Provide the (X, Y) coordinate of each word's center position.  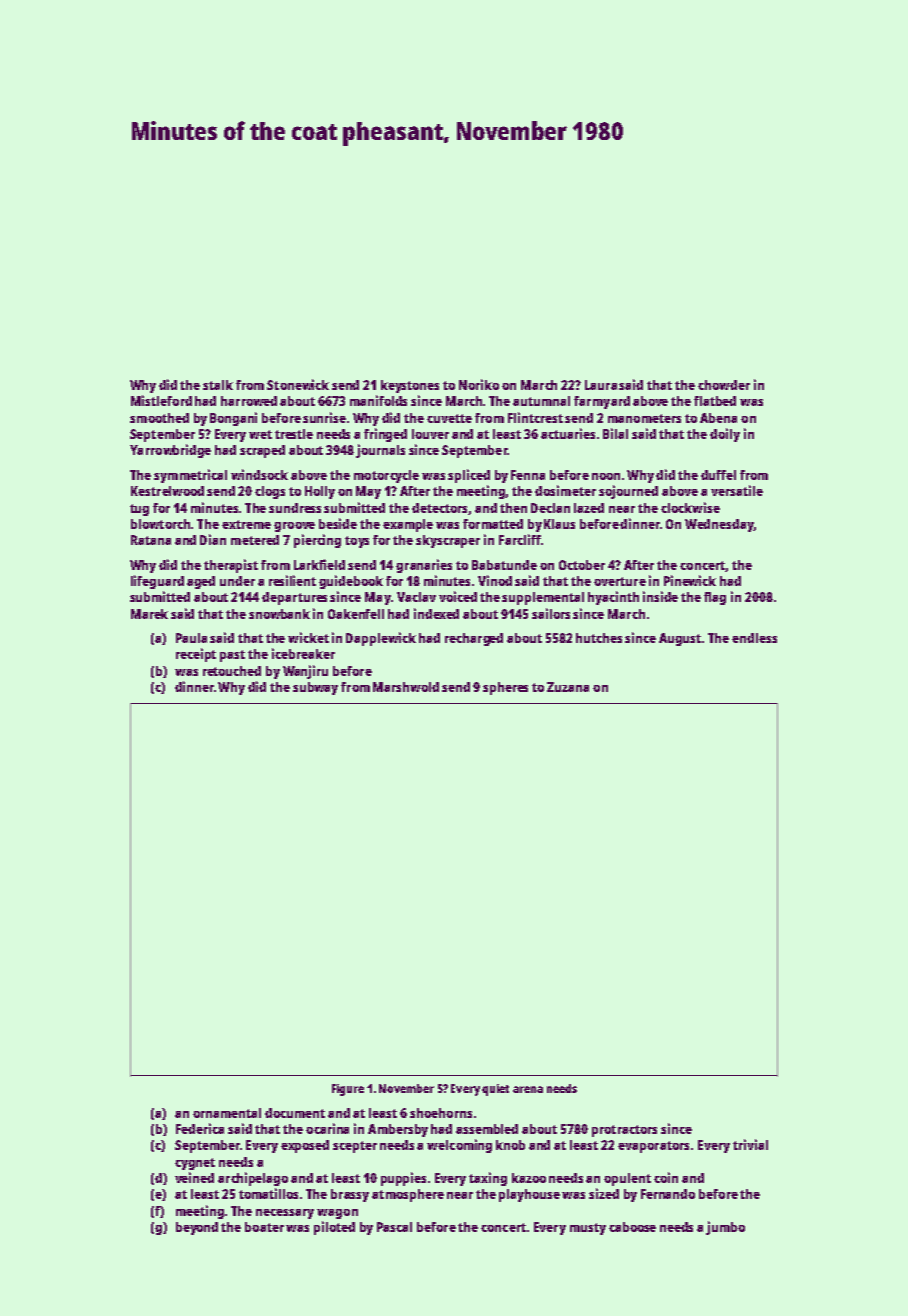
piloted (334, 1228)
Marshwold (406, 687)
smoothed (159, 418)
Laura (601, 385)
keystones (410, 386)
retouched (232, 671)
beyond (197, 1228)
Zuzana (568, 687)
